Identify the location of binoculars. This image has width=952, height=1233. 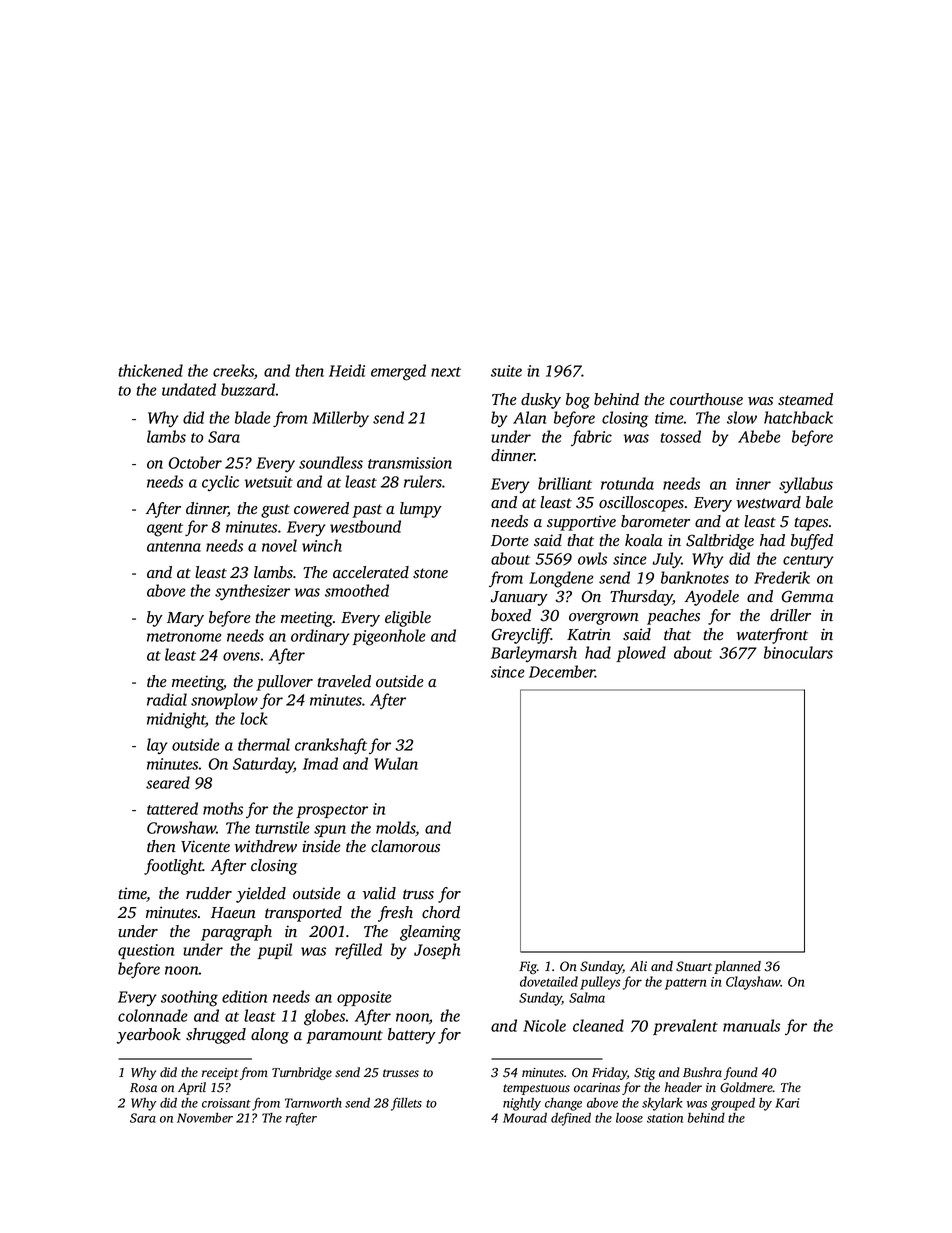
(798, 652).
